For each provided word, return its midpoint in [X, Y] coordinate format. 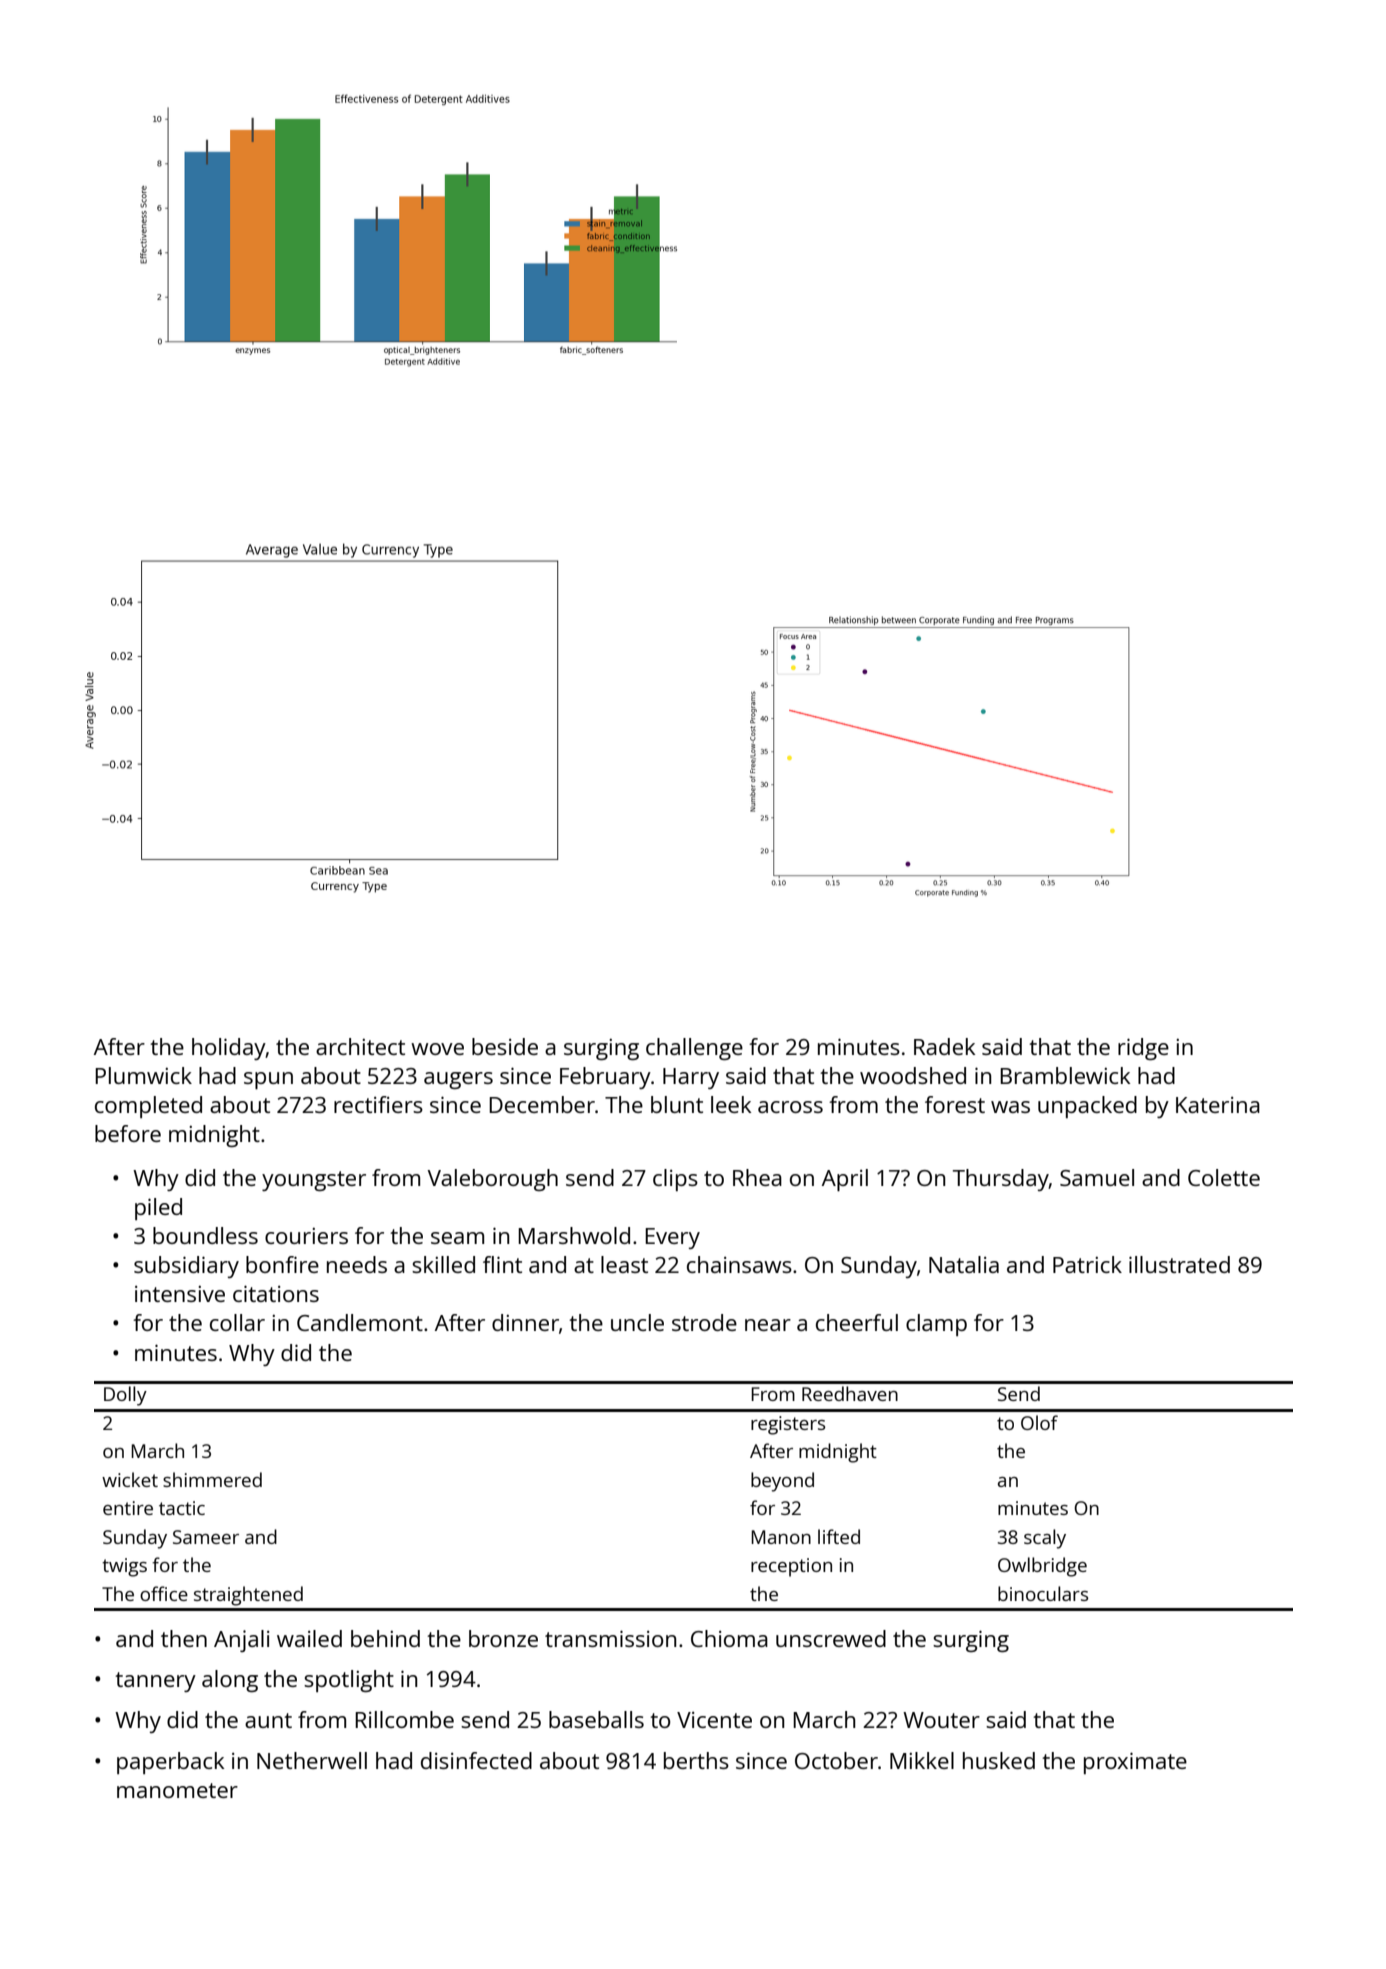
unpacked [1087, 1107]
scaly [1045, 1539]
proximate [1135, 1763]
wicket [130, 1479]
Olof [1039, 1422]
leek [731, 1104]
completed [148, 1107]
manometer [177, 1790]
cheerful [857, 1322]
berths [696, 1760]
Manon [781, 1537]
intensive [180, 1294]
